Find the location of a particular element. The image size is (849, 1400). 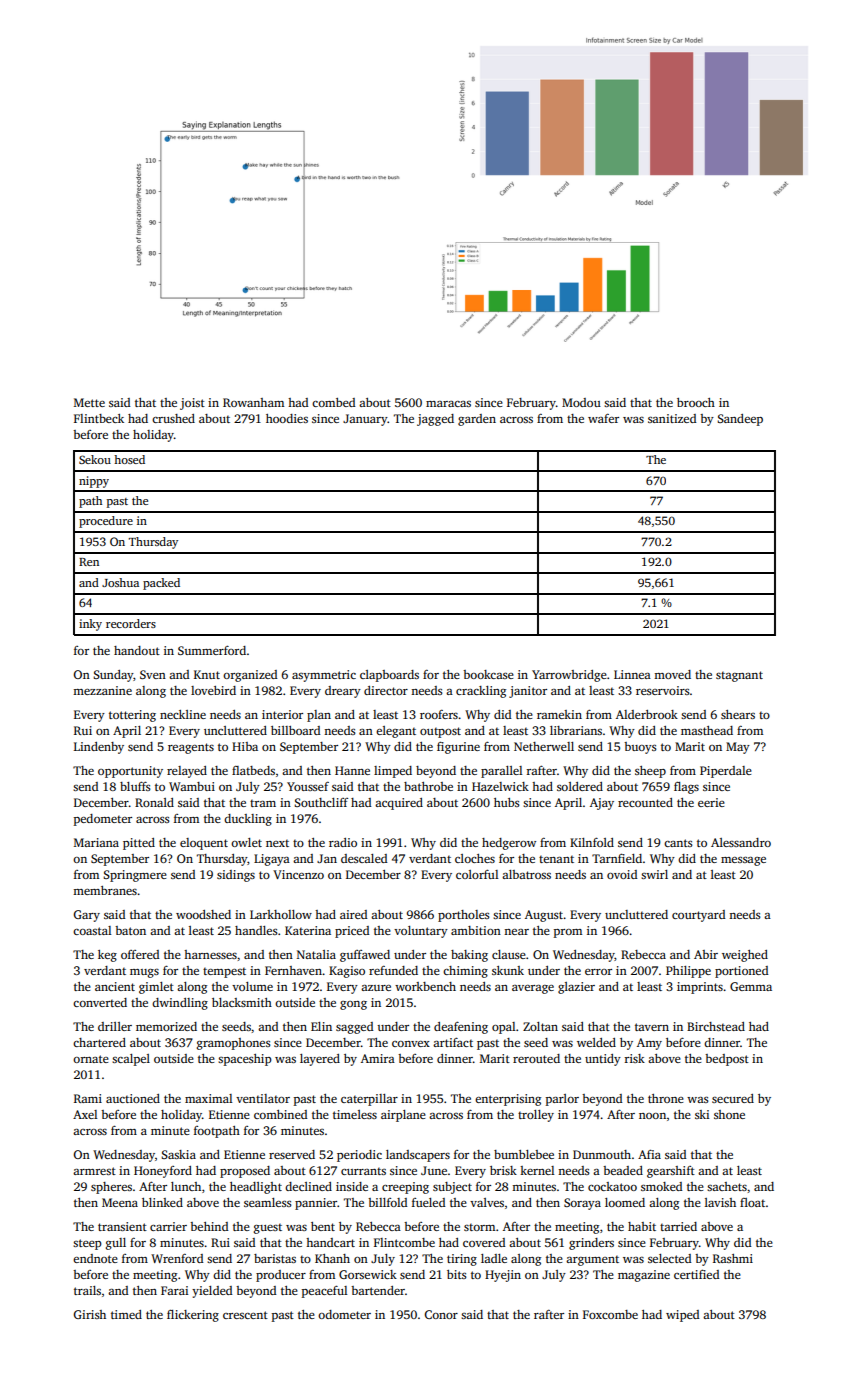

memorized is located at coordinates (166, 1026).
